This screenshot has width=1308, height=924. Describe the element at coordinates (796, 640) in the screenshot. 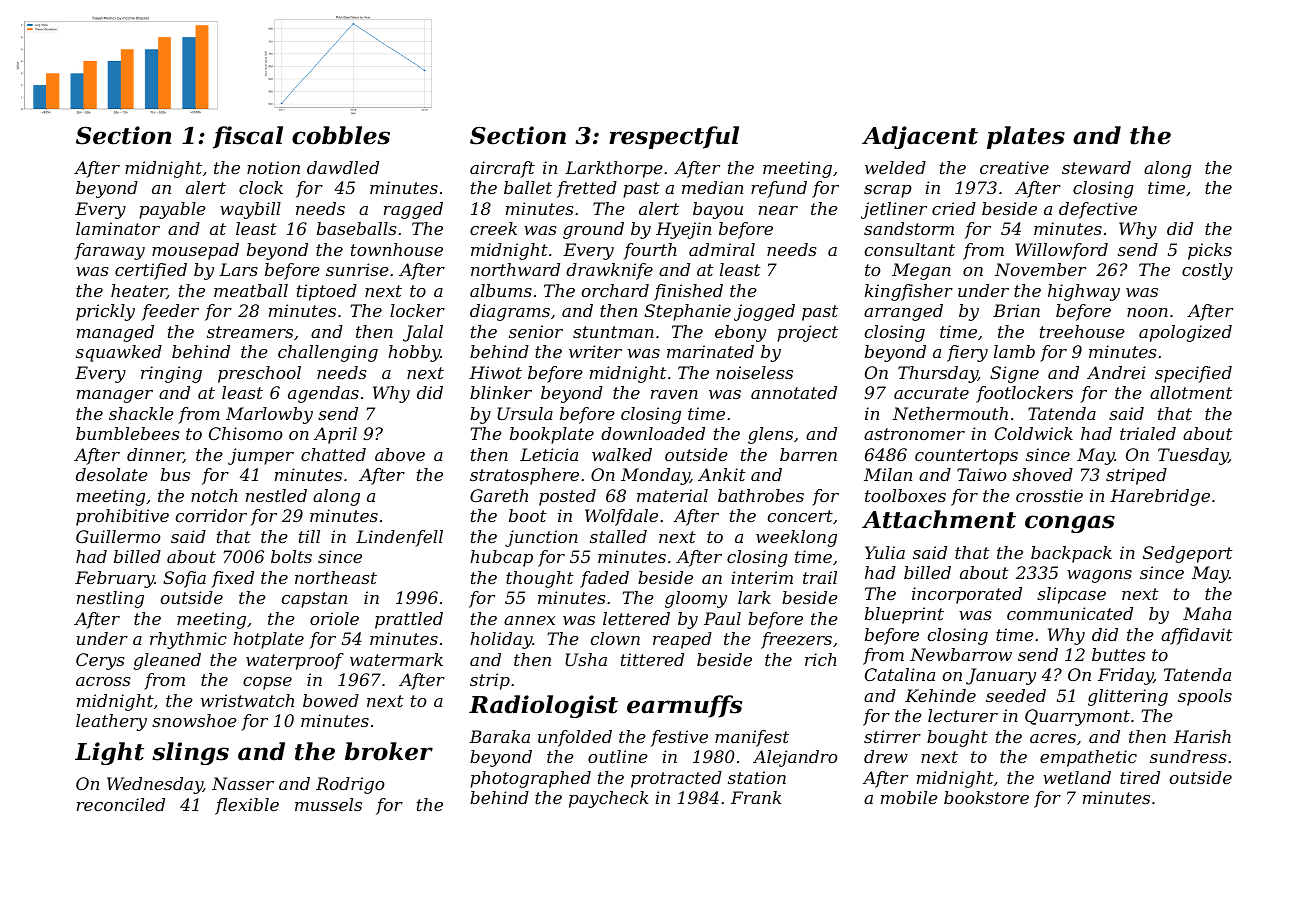

I see `freezers` at that location.
